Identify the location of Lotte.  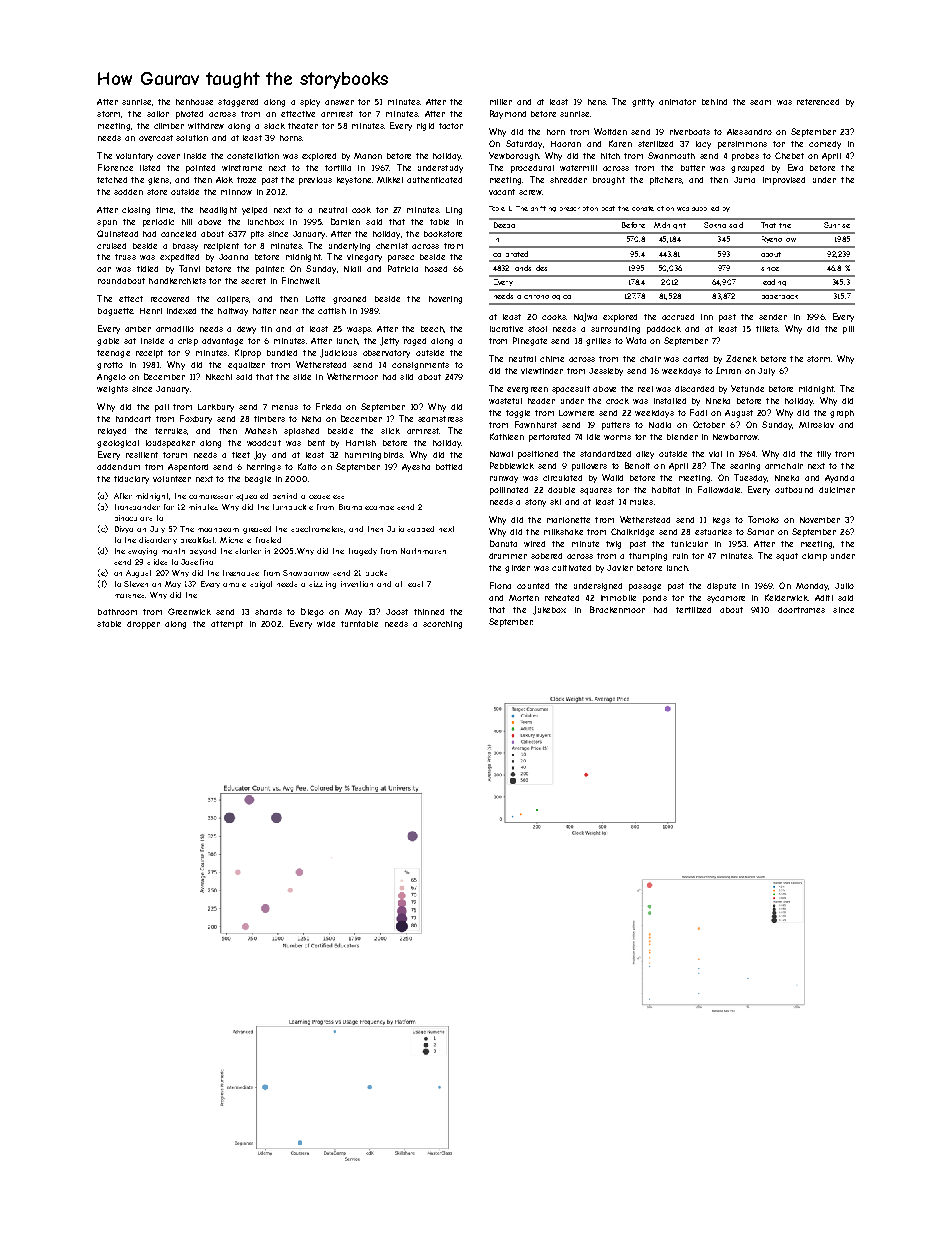
(315, 299).
